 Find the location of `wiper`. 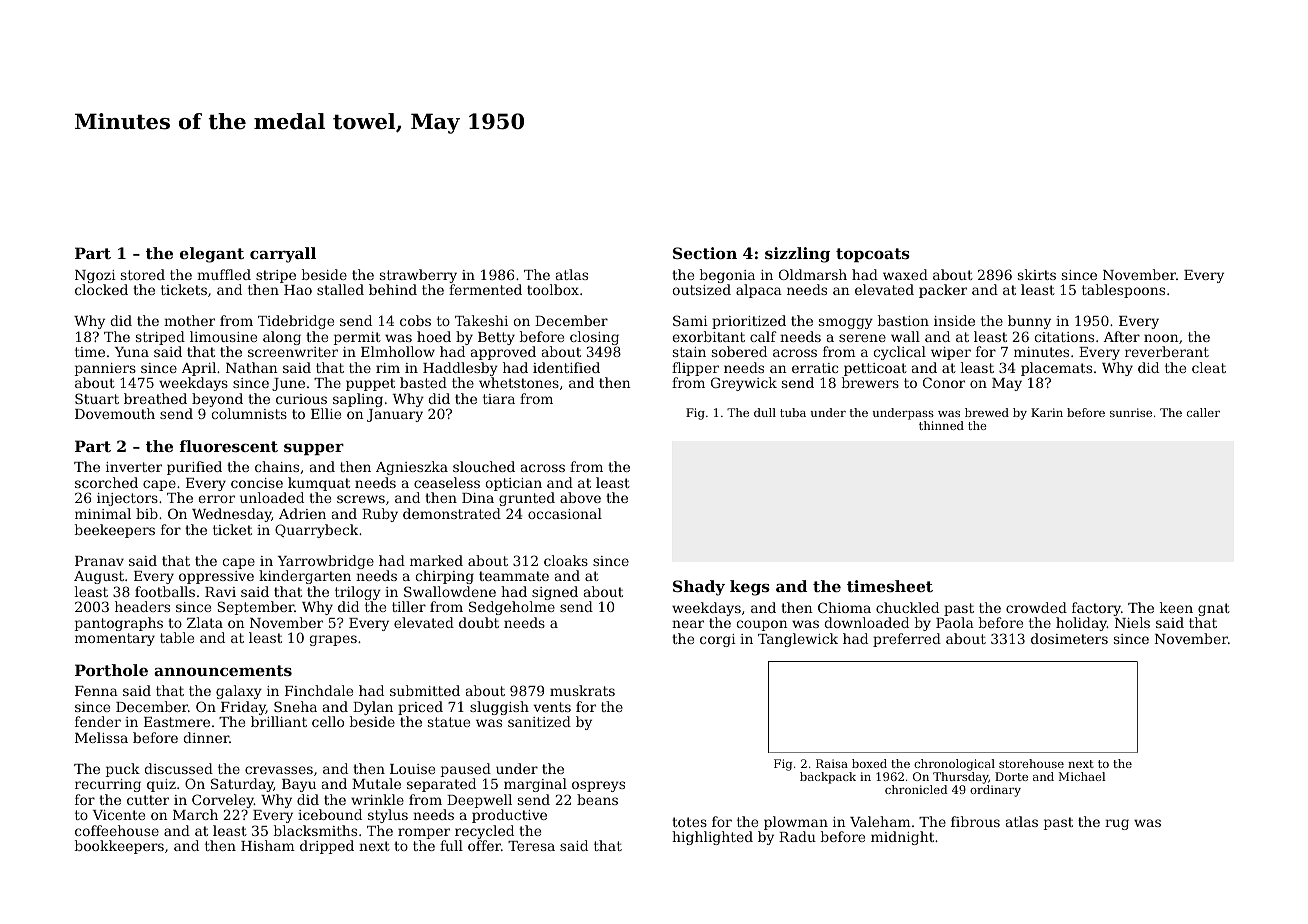

wiper is located at coordinates (951, 353).
